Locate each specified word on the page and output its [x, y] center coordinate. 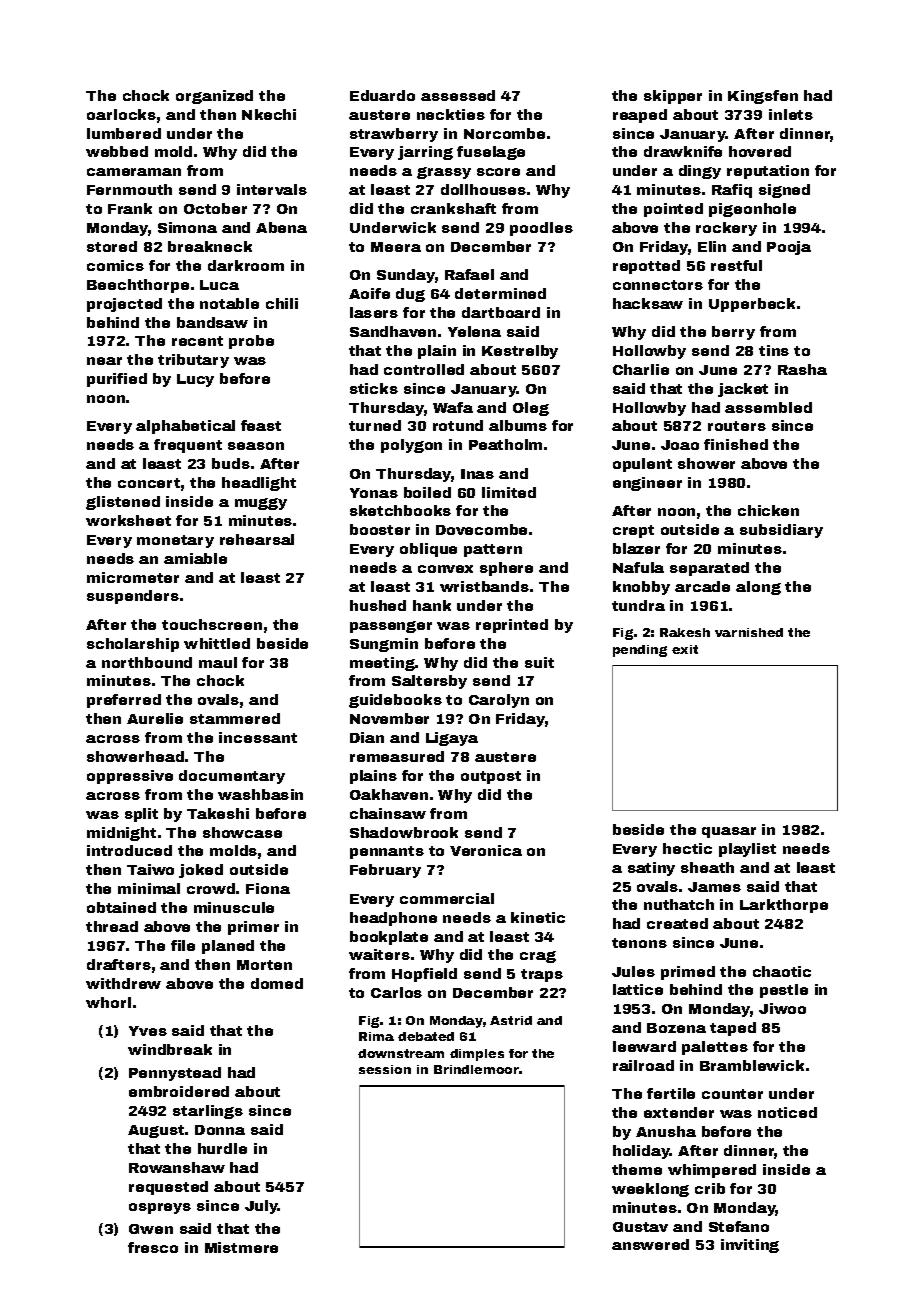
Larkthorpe [784, 906]
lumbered [124, 133]
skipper [673, 97]
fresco [153, 1247]
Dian [367, 737]
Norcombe [504, 133]
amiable [195, 558]
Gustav [640, 1227]
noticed [787, 1112]
